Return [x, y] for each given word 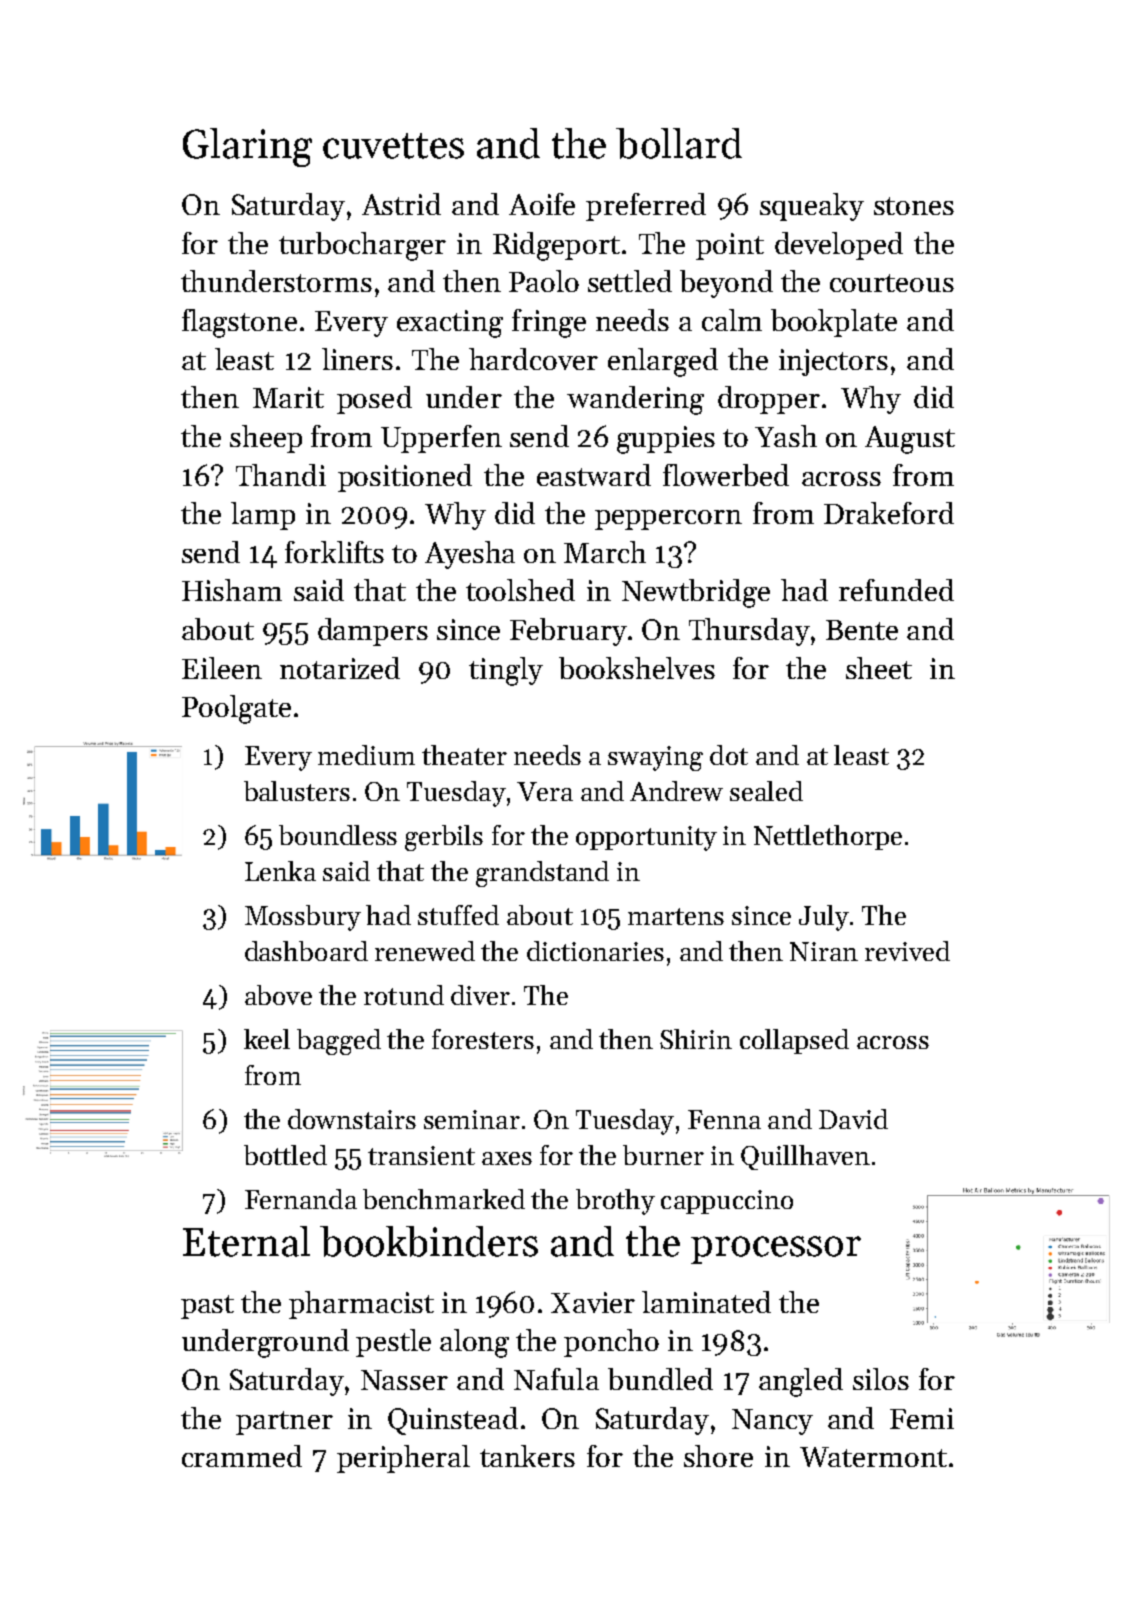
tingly [506, 671]
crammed [242, 1456]
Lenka [280, 871]
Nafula [556, 1379]
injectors [833, 362]
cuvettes [393, 146]
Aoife [542, 204]
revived [907, 951]
